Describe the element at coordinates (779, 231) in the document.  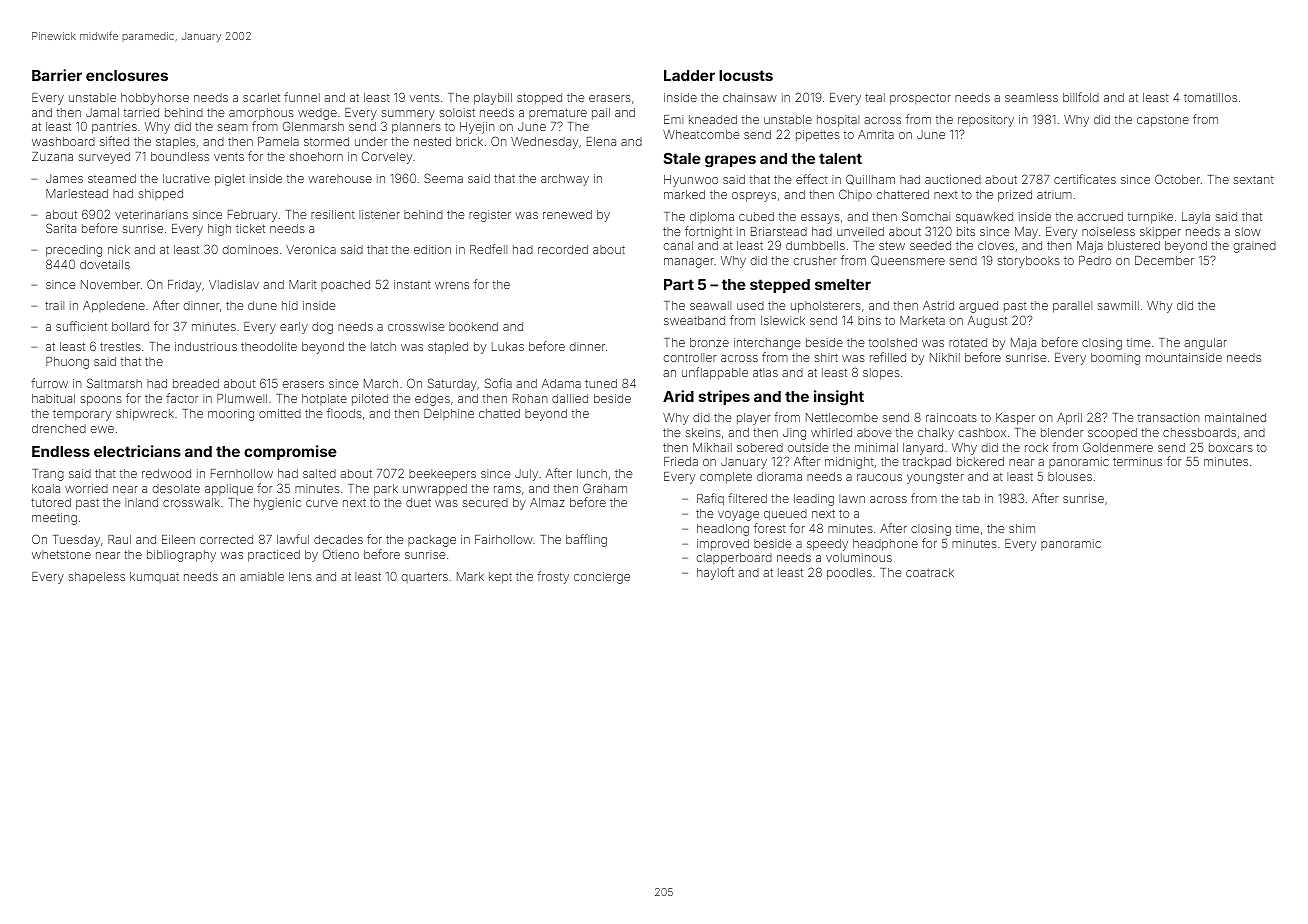
I see `Briarstead` at that location.
